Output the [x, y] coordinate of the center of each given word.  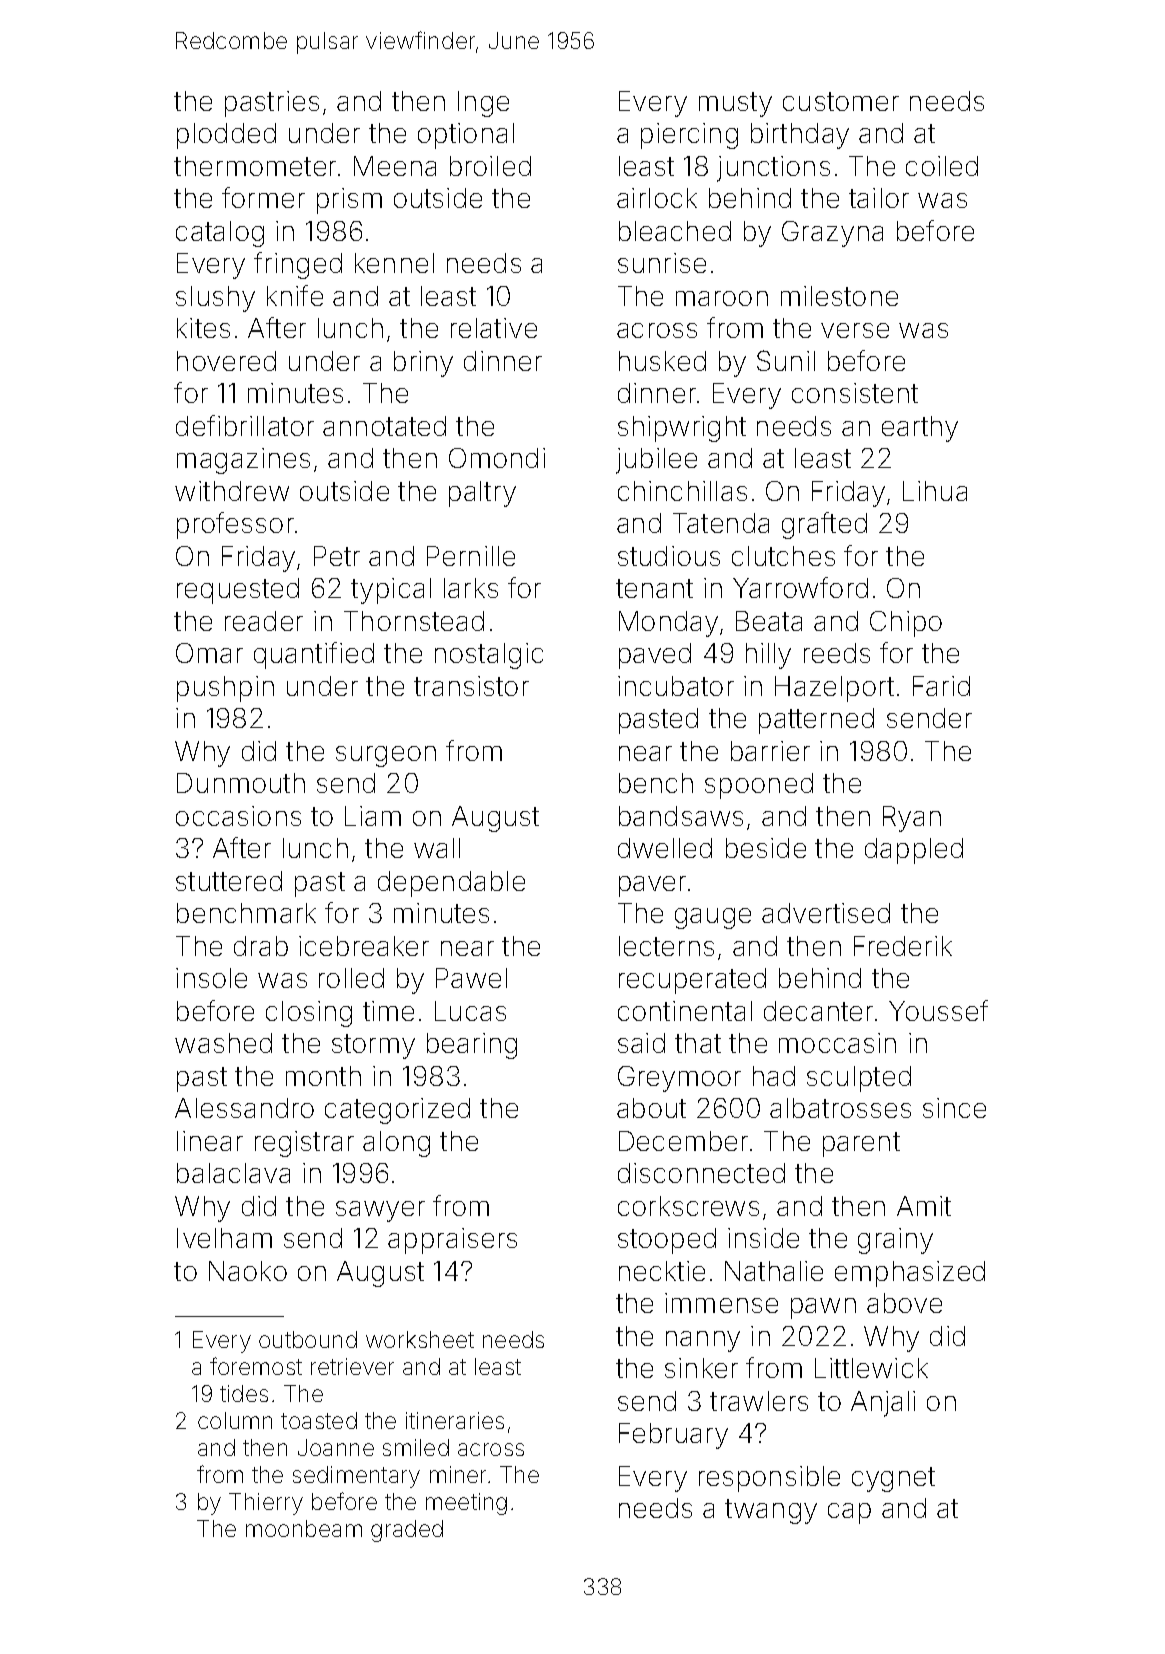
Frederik [903, 946]
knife [295, 295]
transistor [471, 686]
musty [735, 104]
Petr [337, 556]
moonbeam [304, 1528]
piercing [689, 136]
